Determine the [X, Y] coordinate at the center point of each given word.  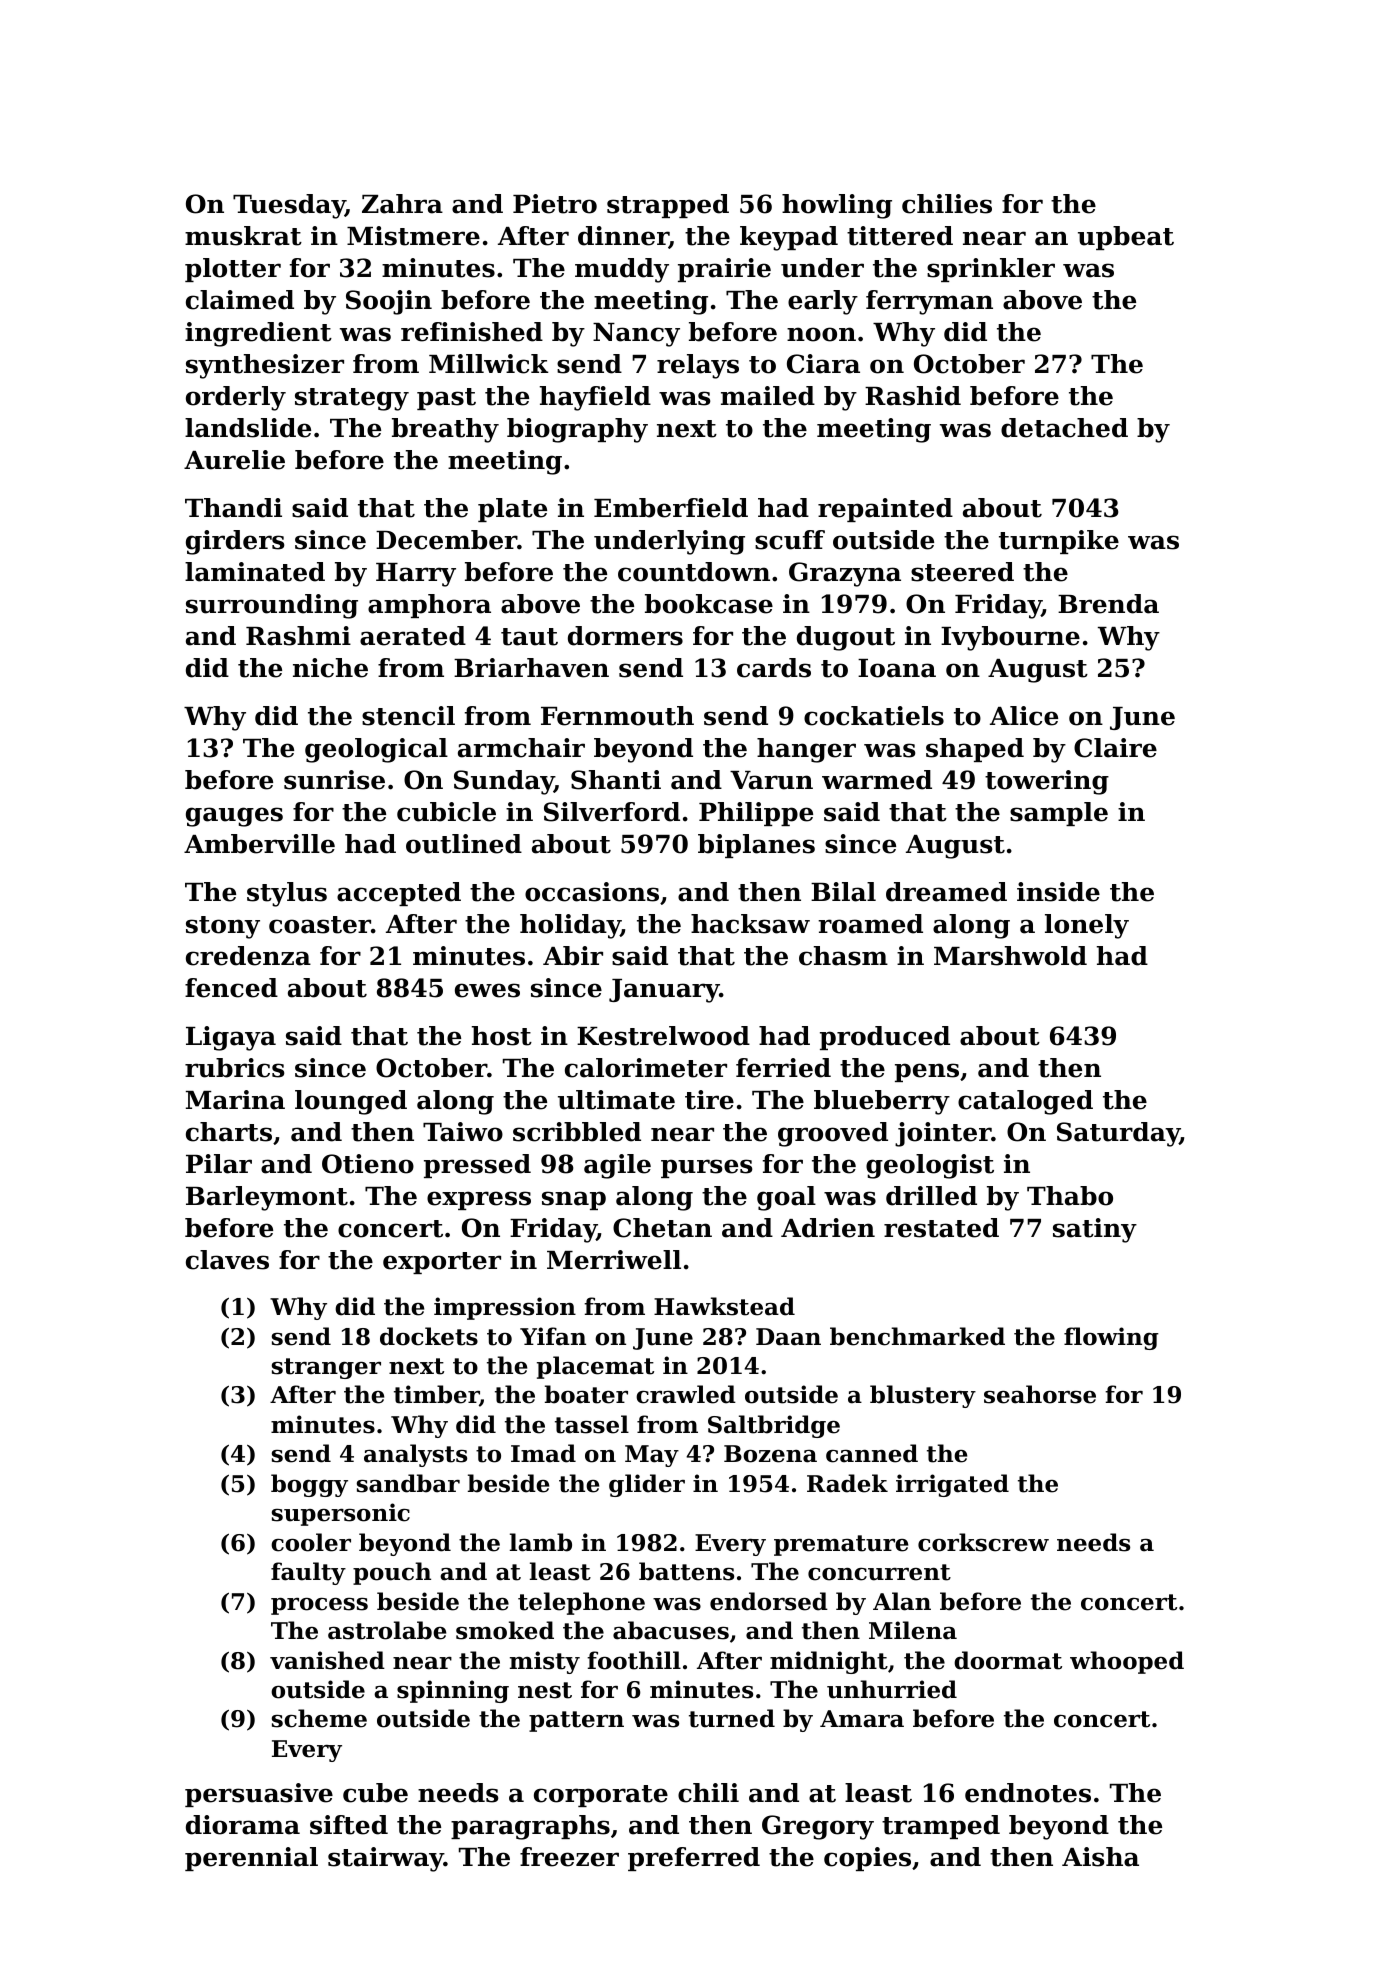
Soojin [389, 302]
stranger [326, 1368]
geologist [930, 1166]
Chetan [662, 1228]
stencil [408, 716]
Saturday [1118, 1134]
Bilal [843, 892]
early [823, 302]
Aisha [1100, 1857]
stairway [386, 1859]
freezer [569, 1857]
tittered [900, 236]
